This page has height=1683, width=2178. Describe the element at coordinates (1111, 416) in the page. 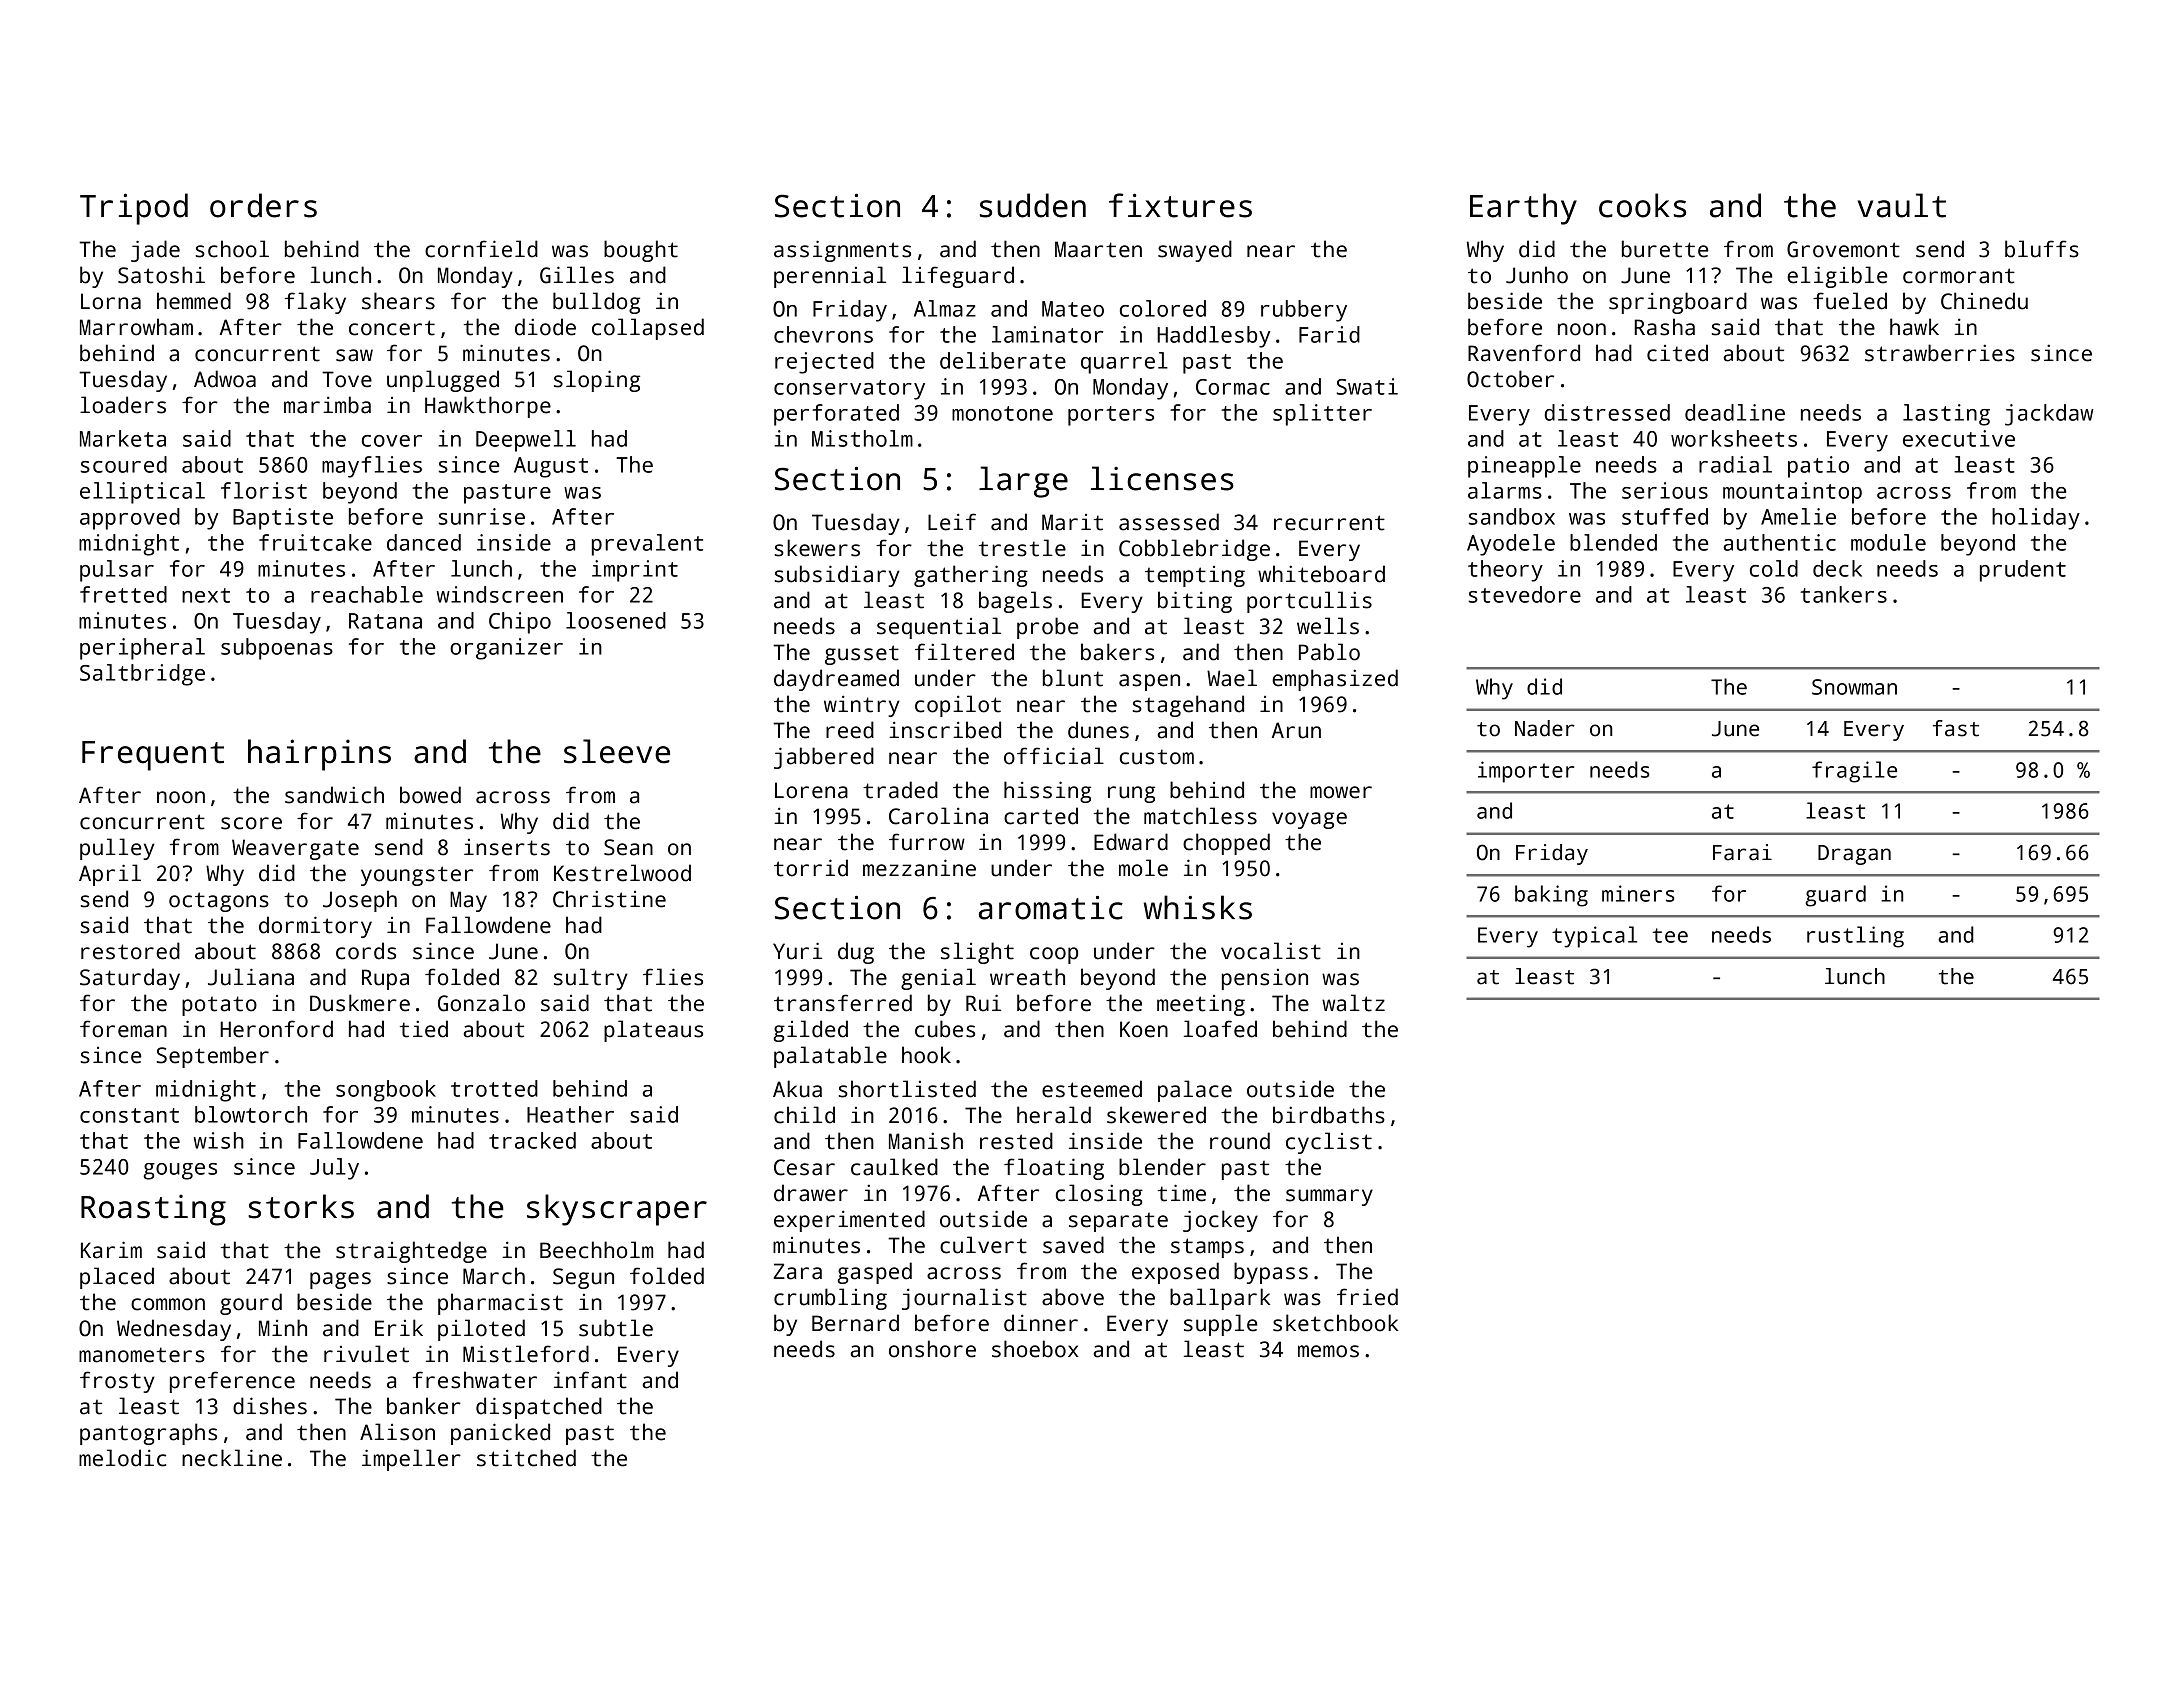

I see `porters` at that location.
